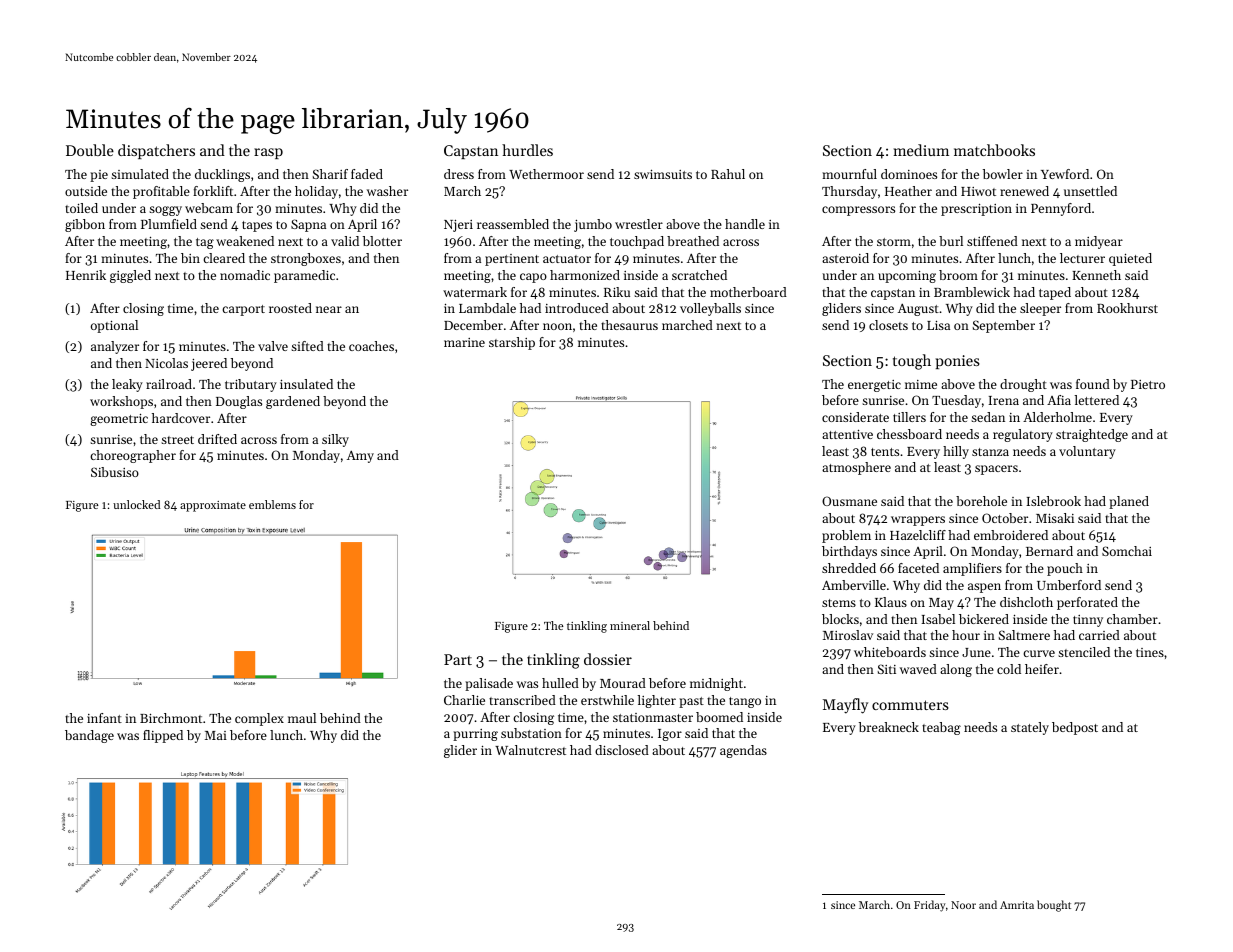 Image resolution: width=1233 pixels, height=952 pixels. I want to click on Part, so click(458, 659).
